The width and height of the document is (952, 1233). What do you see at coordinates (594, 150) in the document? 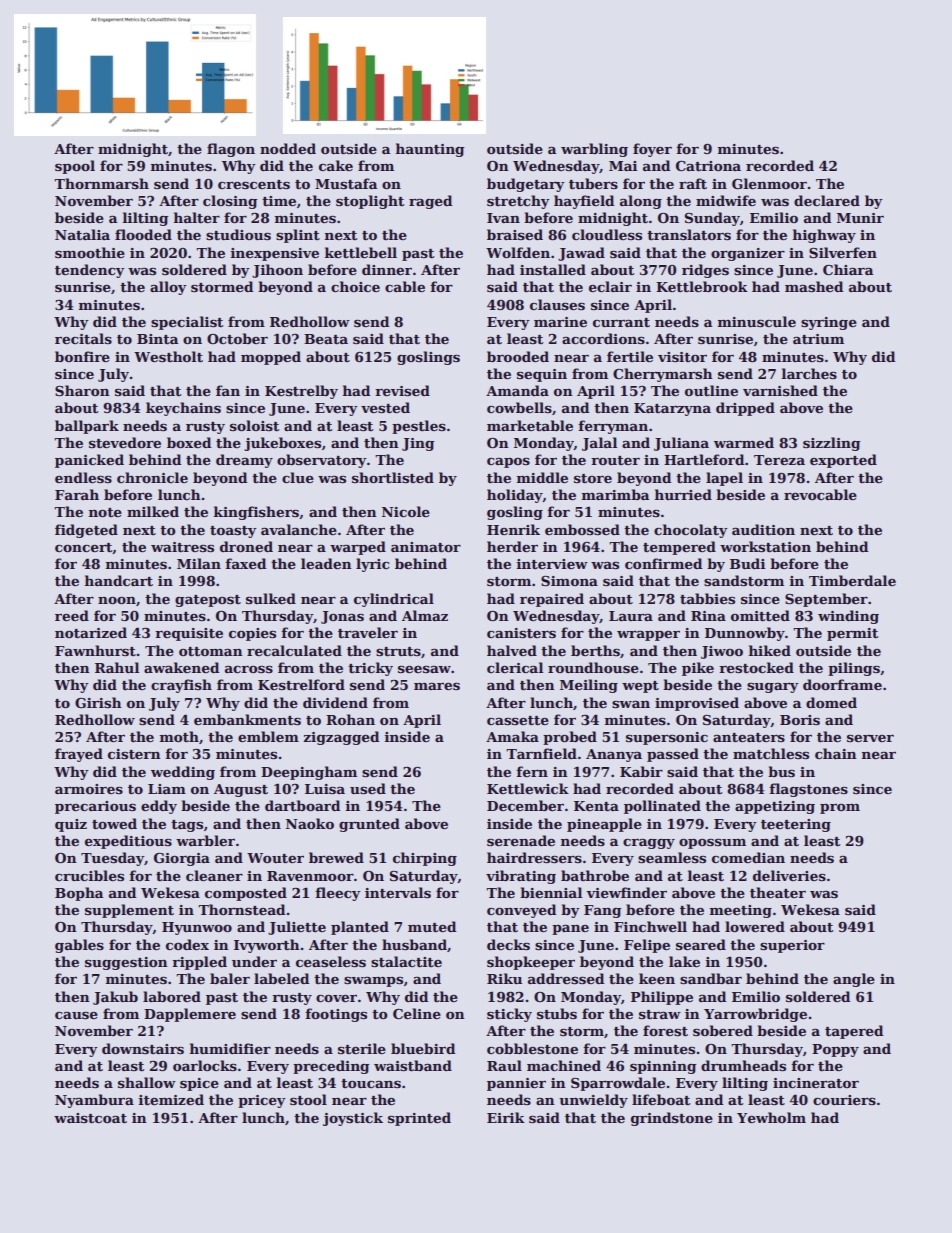
I see `warbling` at bounding box center [594, 150].
